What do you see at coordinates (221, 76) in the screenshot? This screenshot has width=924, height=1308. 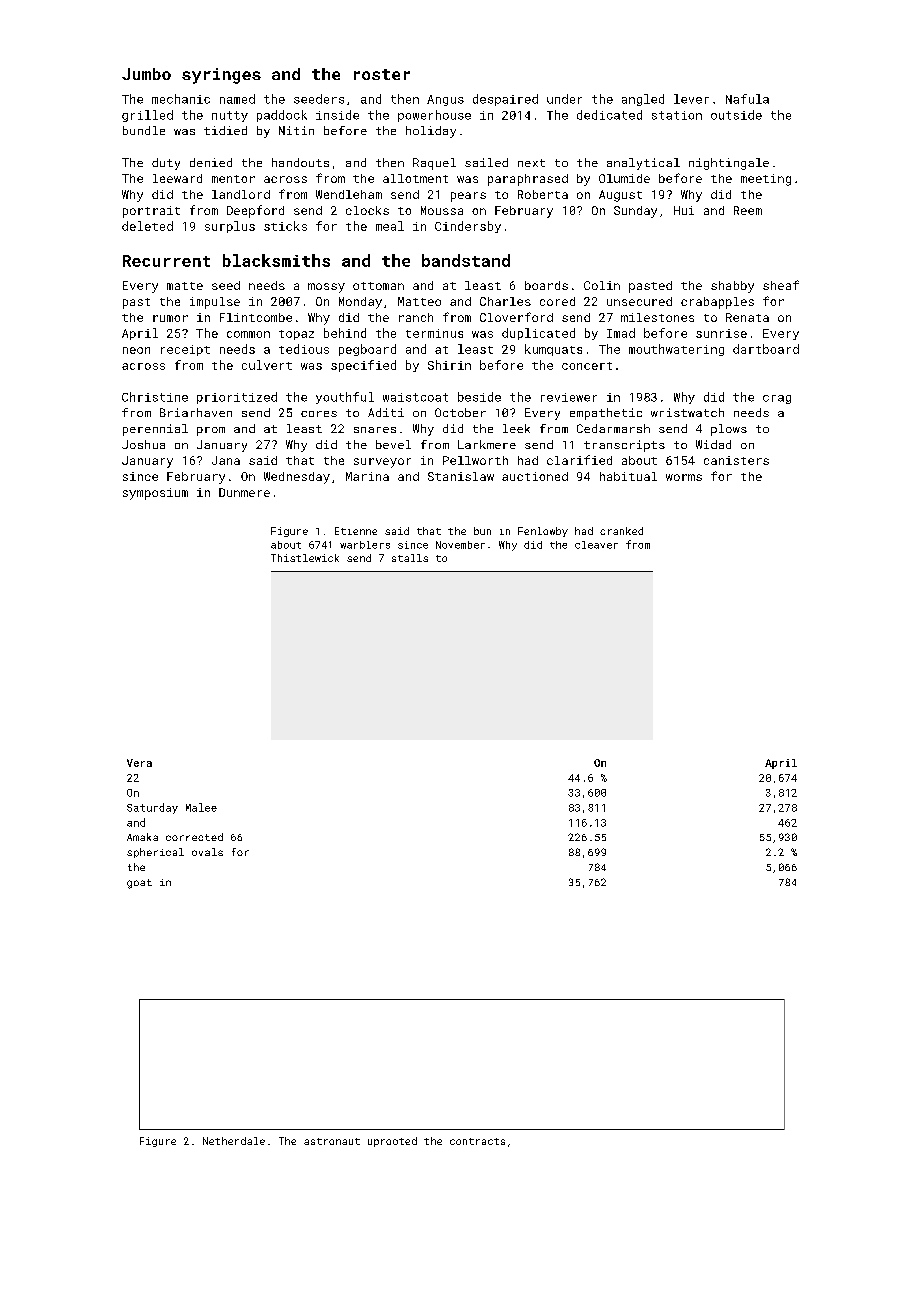 I see `syringes` at bounding box center [221, 76].
